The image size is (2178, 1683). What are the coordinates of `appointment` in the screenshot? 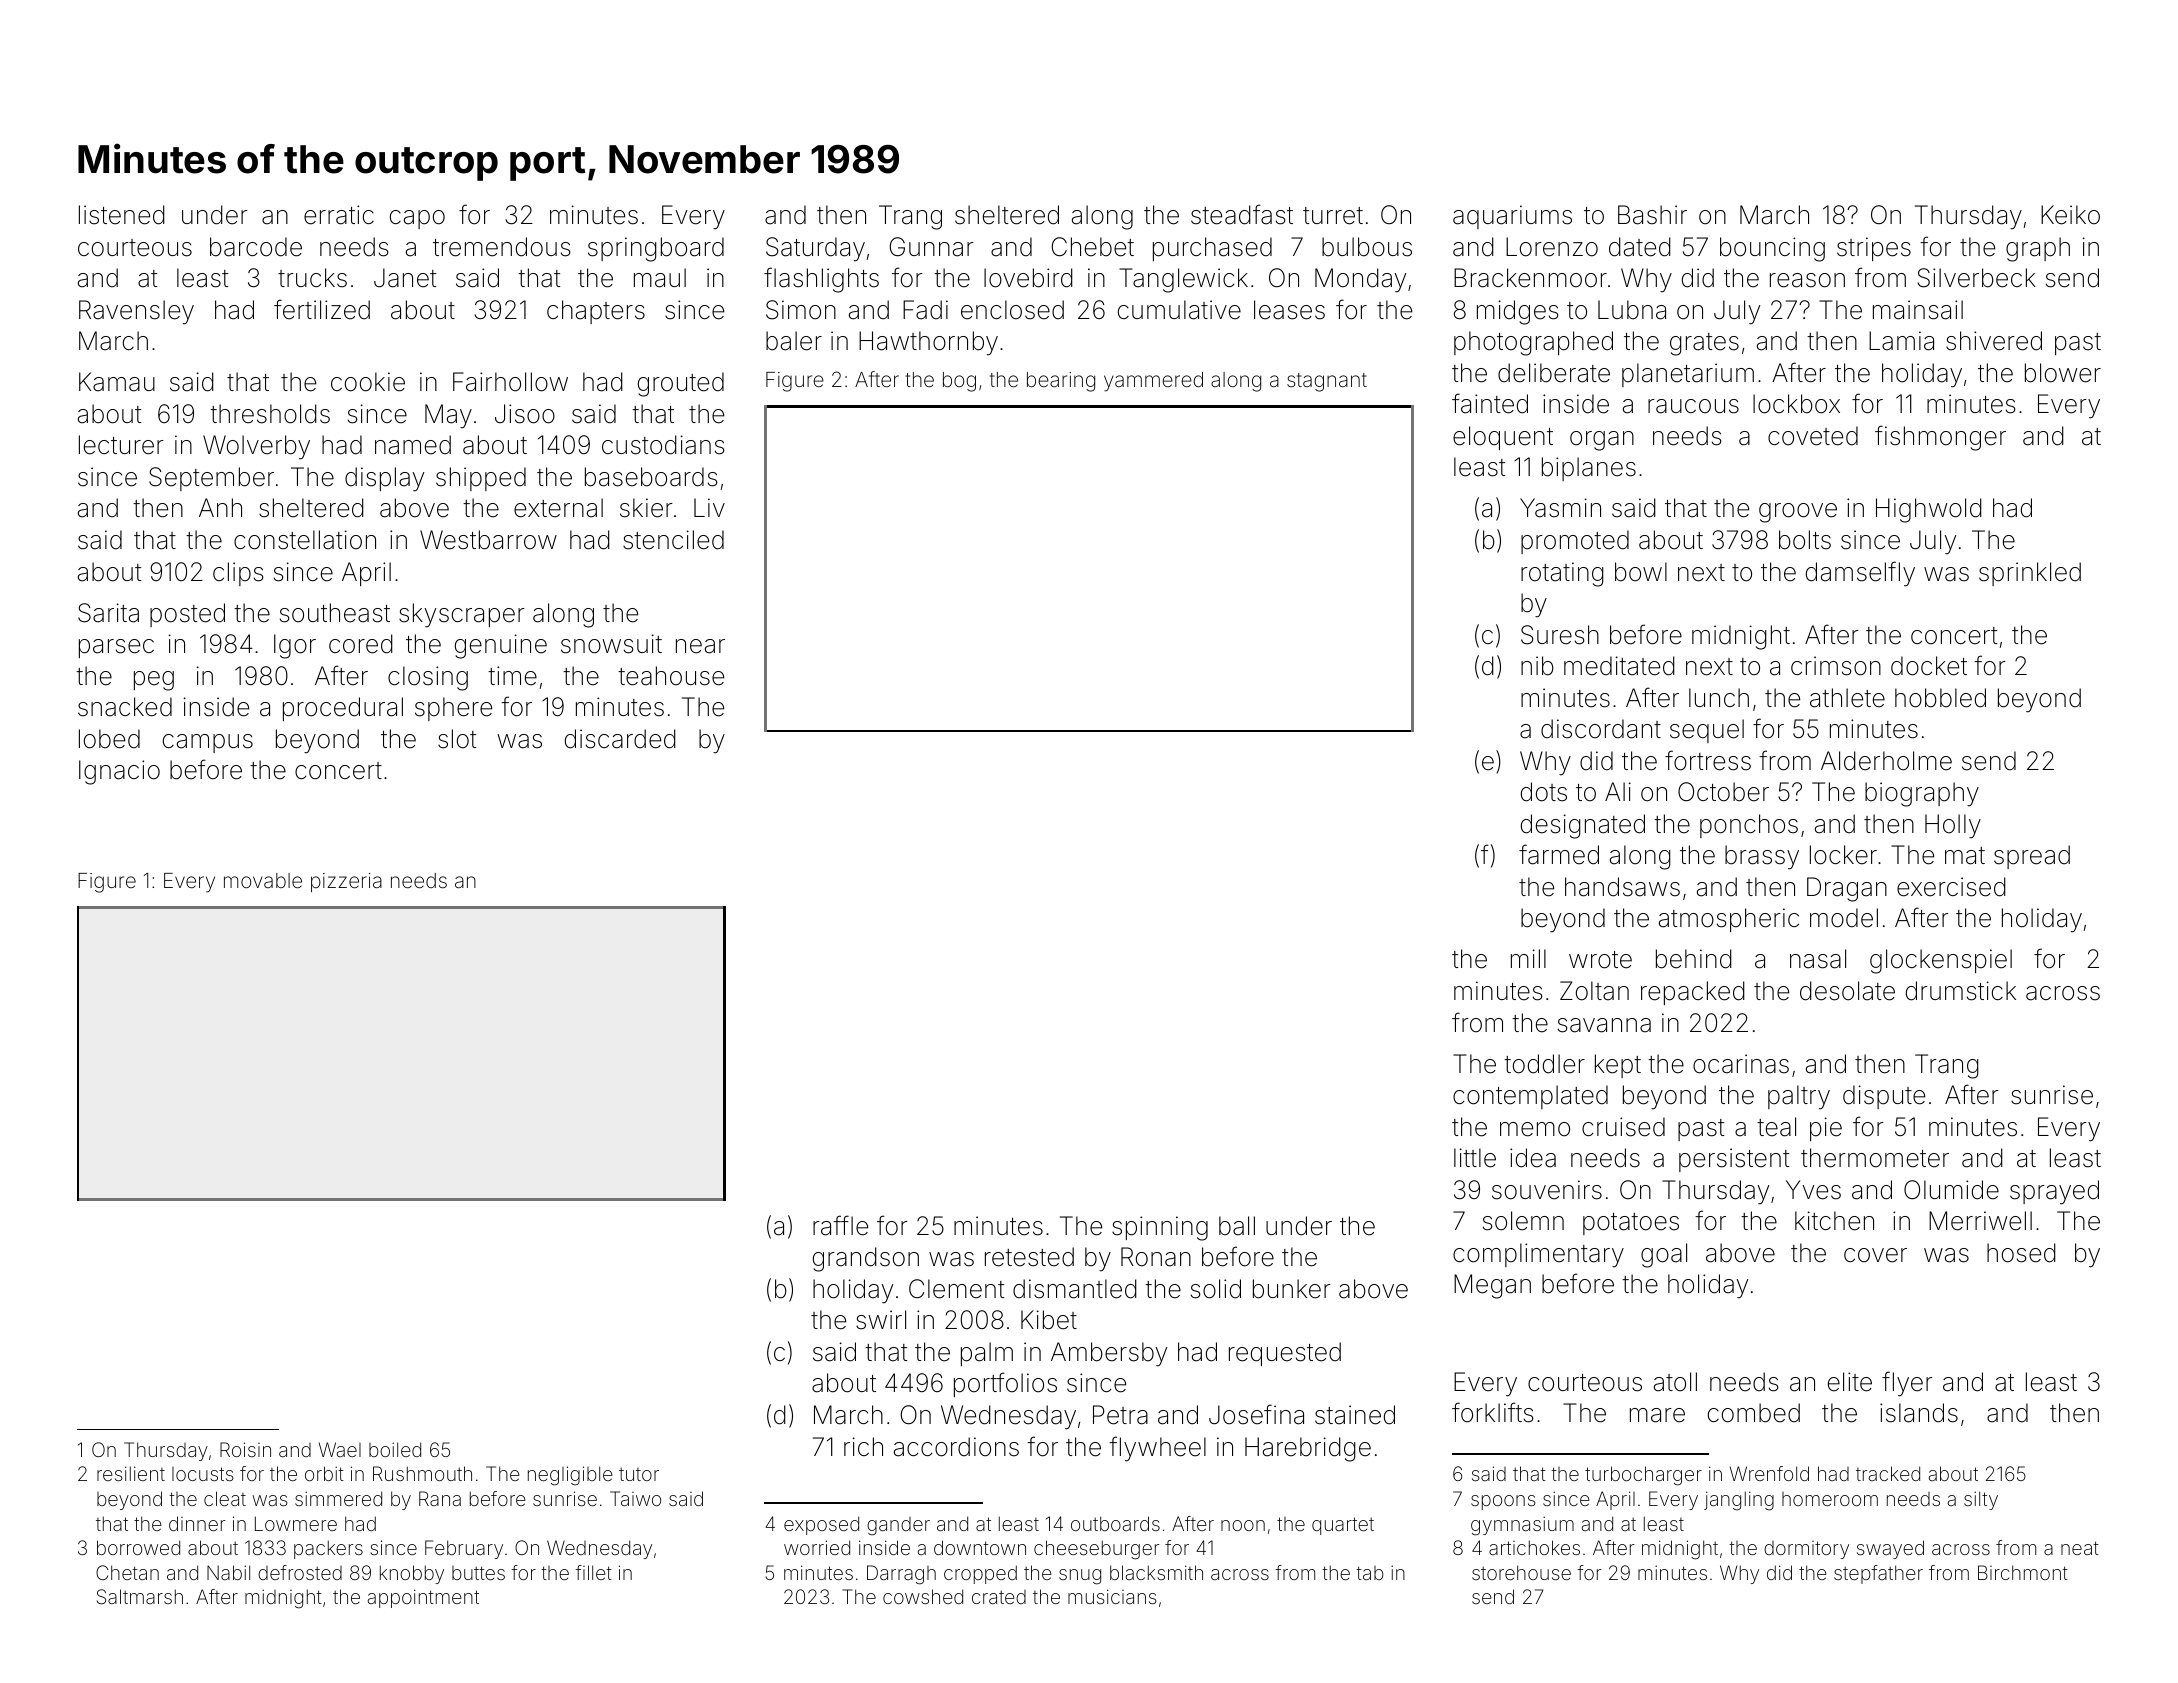 It's located at (423, 1598).
